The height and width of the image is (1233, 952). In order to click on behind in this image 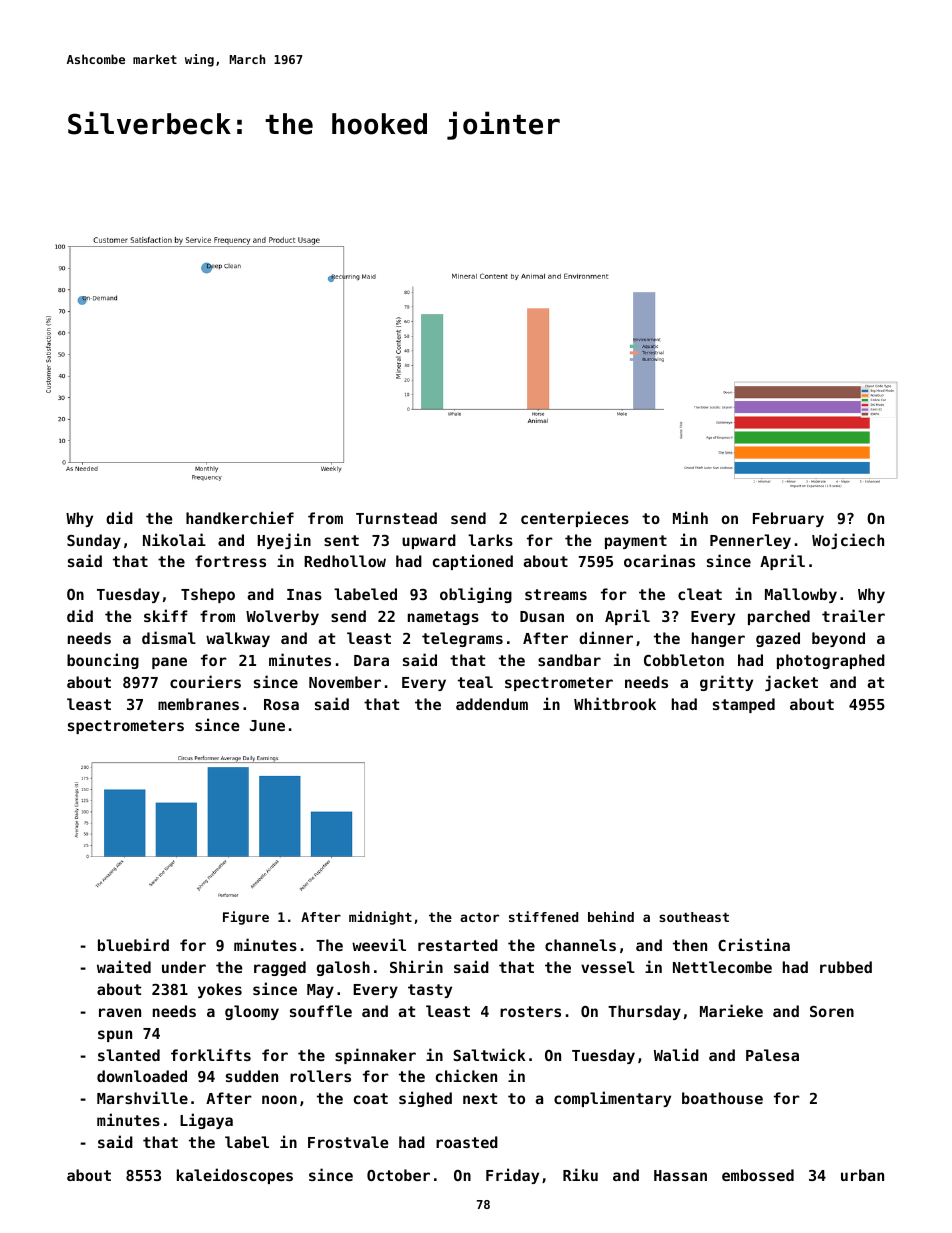, I will do `click(611, 916)`.
